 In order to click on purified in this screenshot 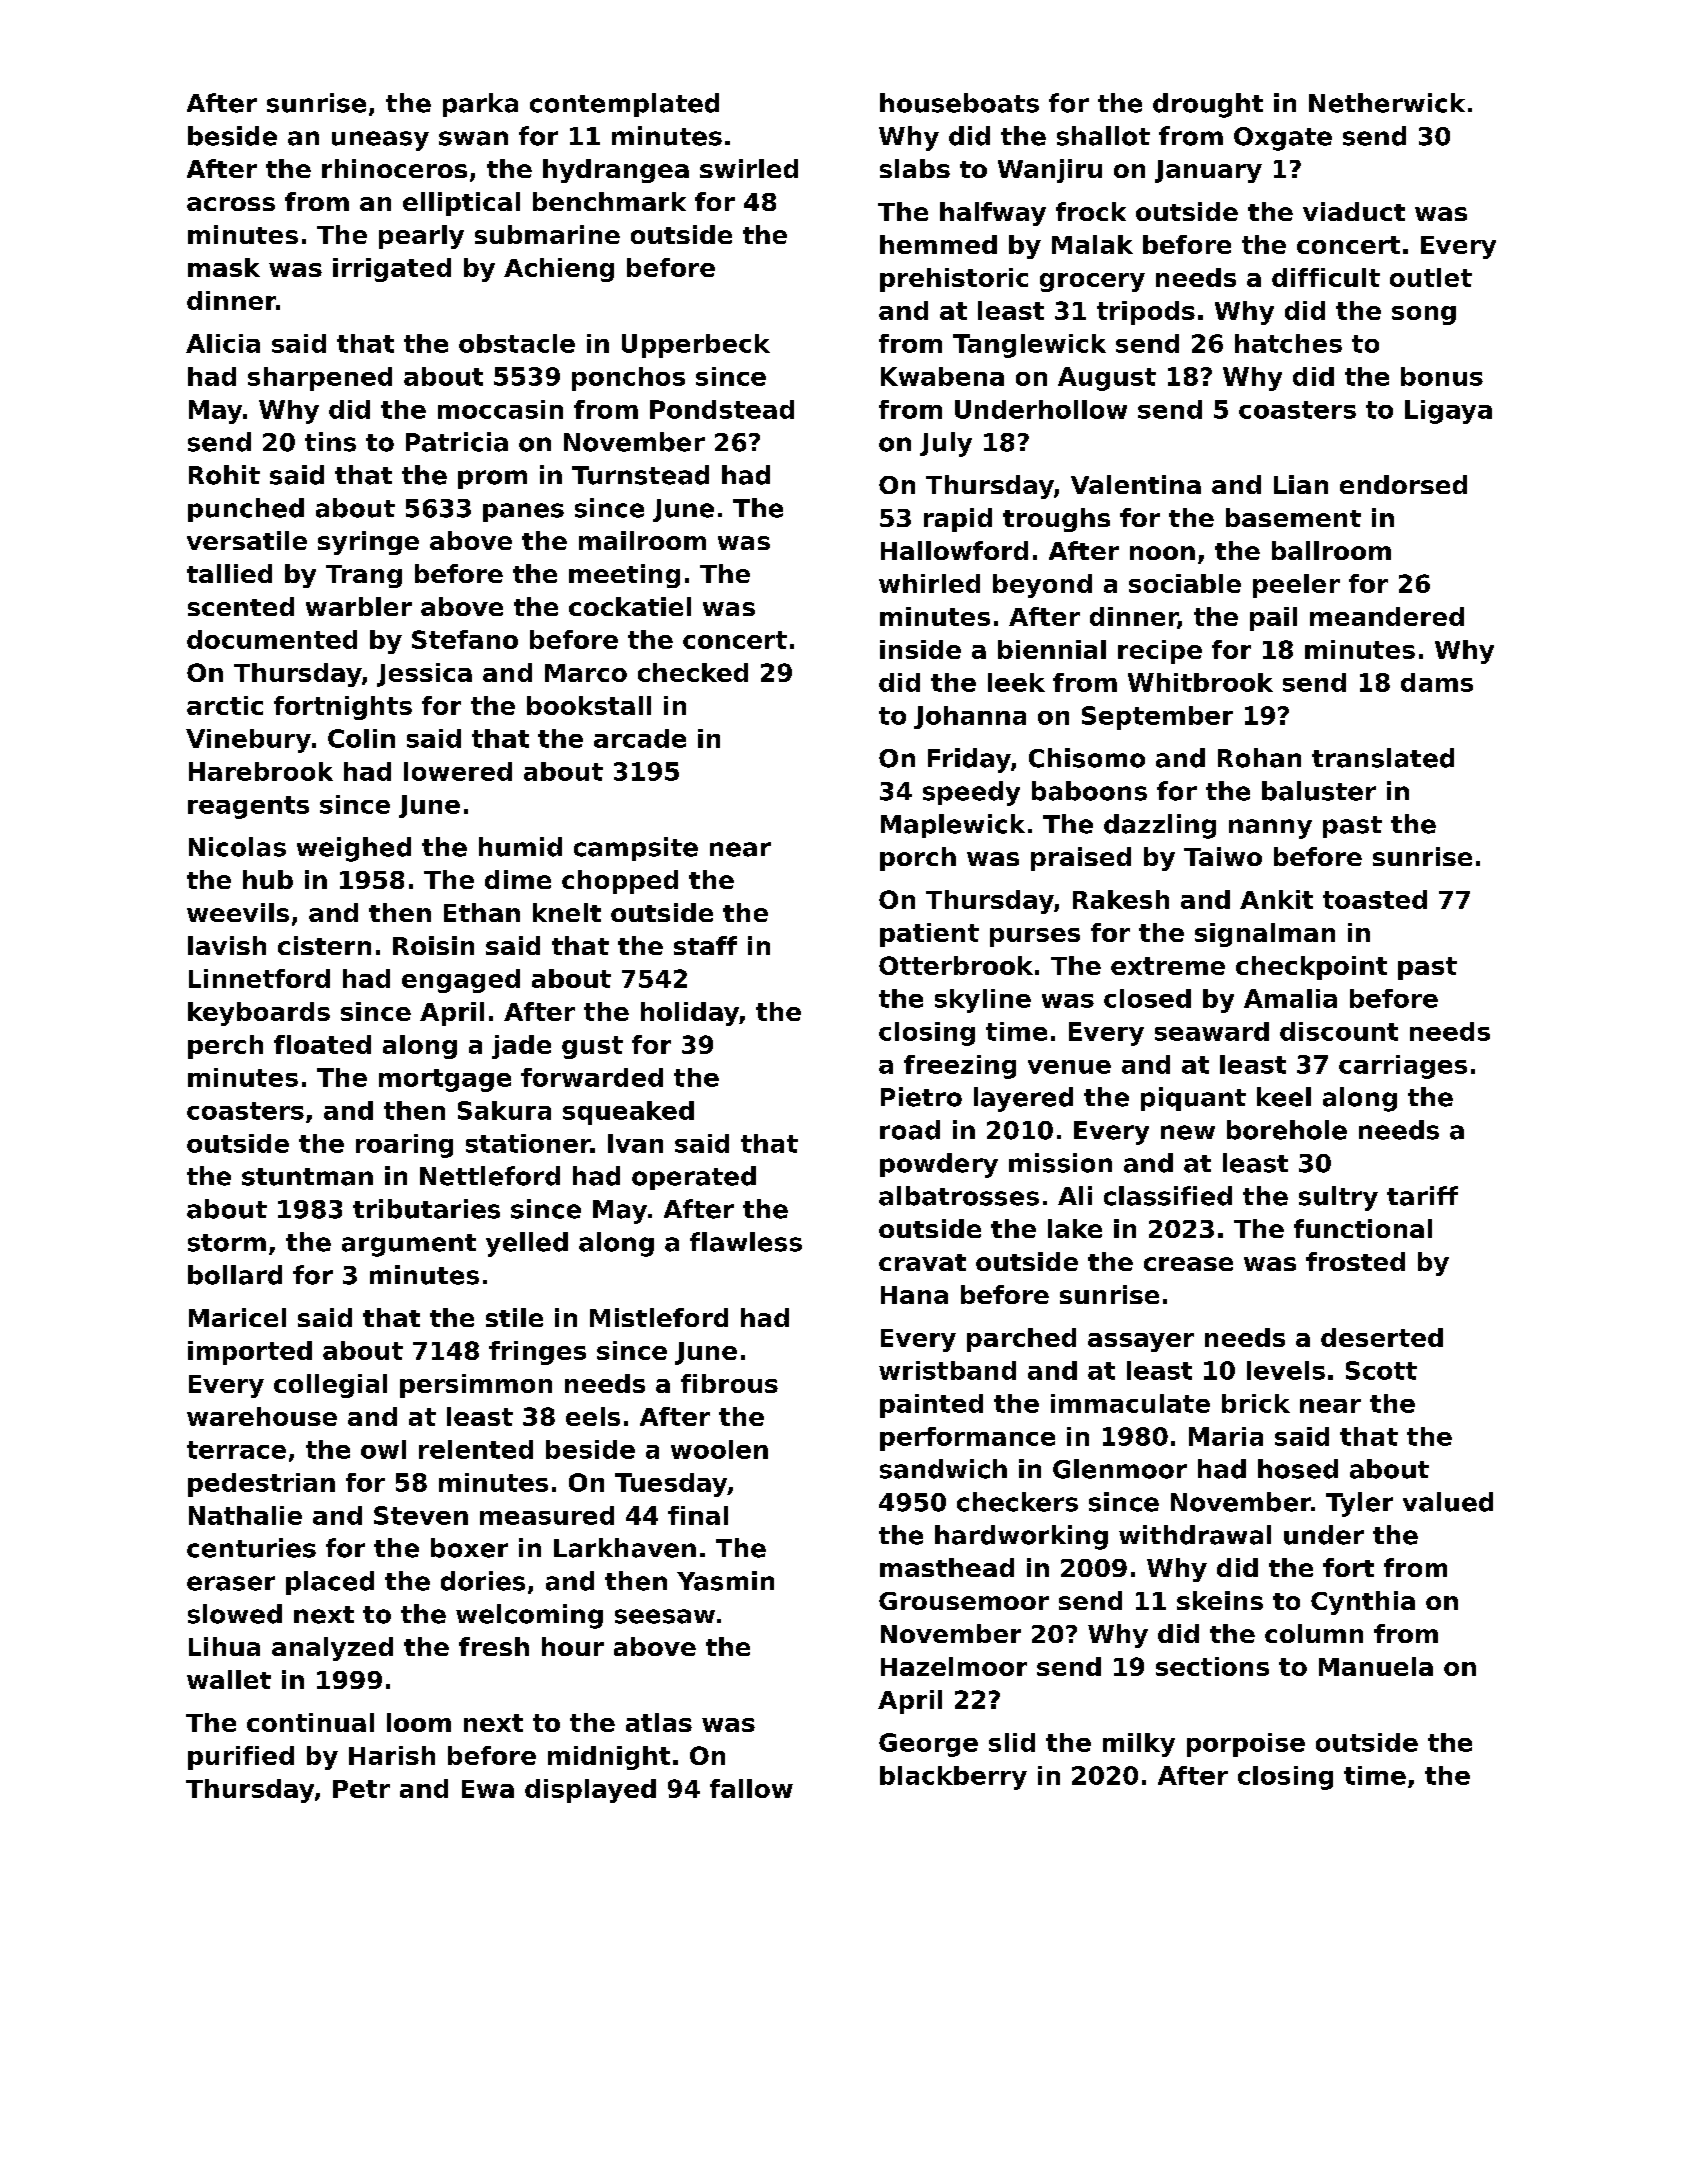, I will do `click(241, 1758)`.
